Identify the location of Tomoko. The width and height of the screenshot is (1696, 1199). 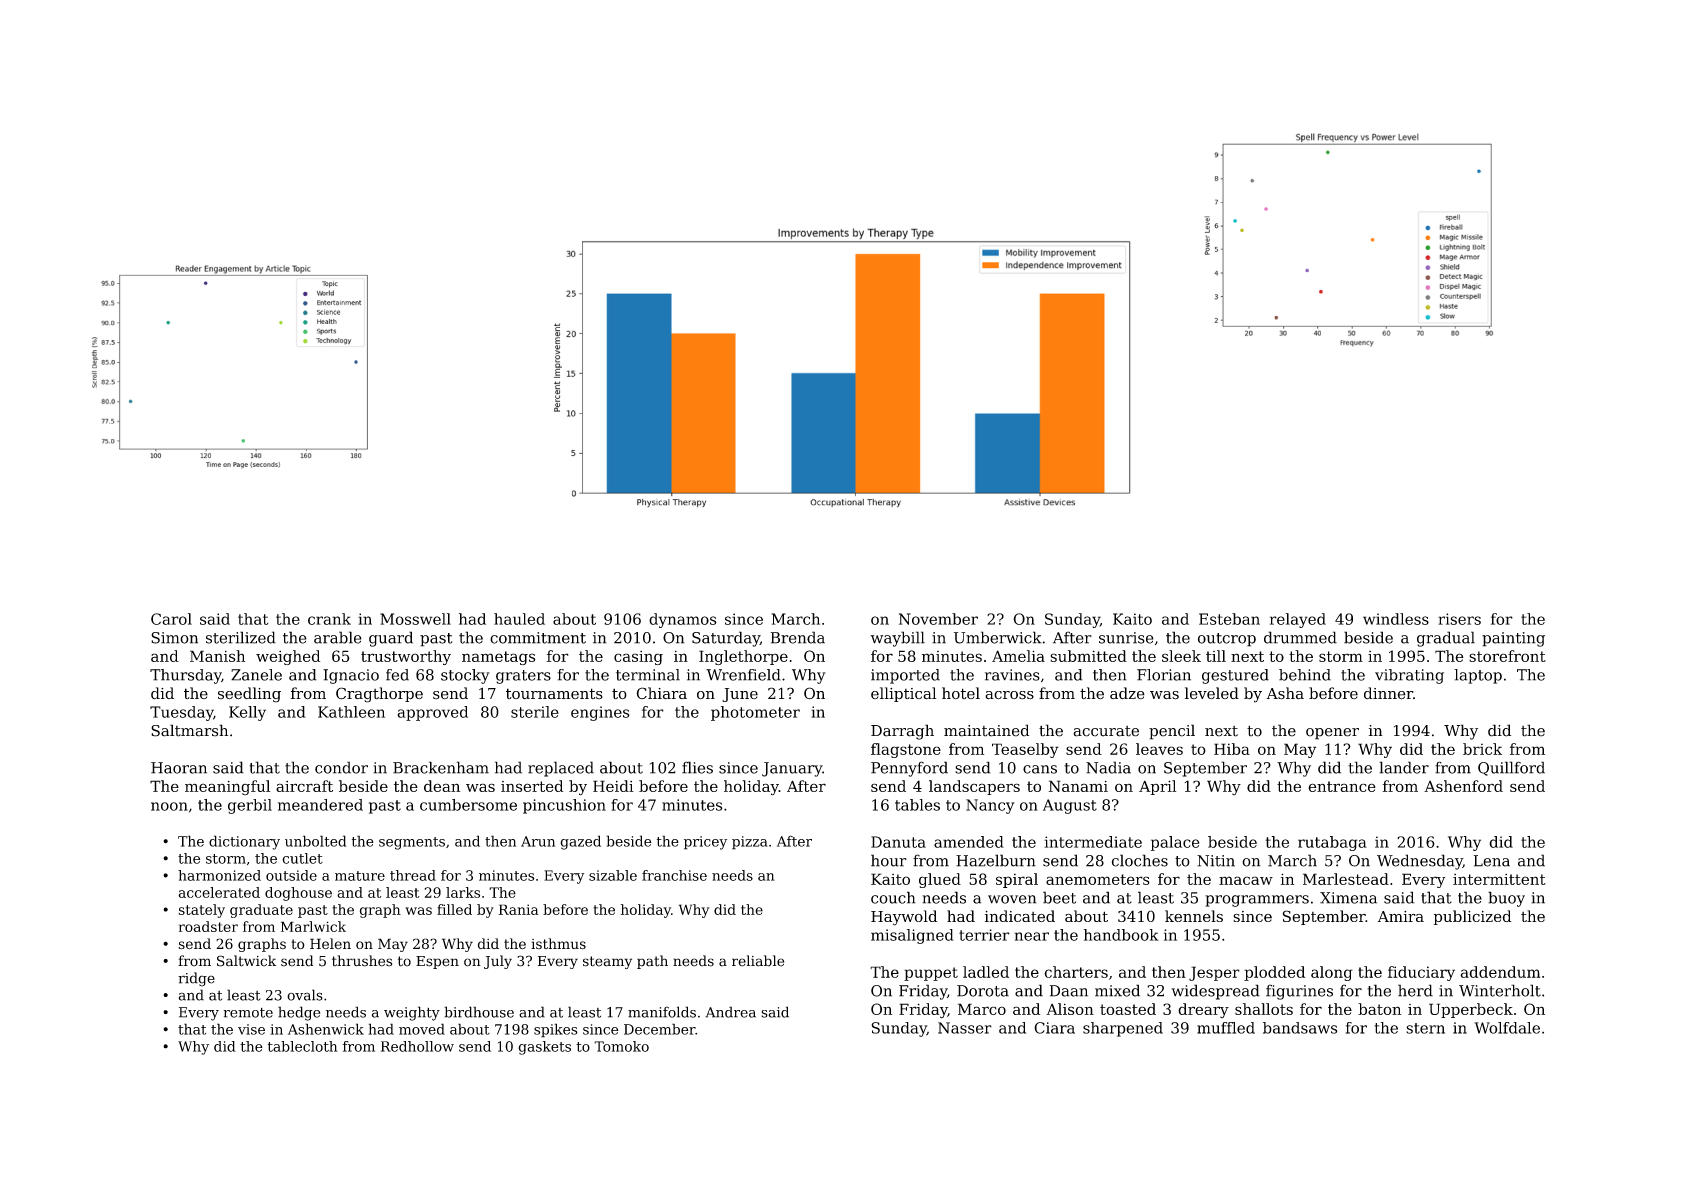
(621, 1046).
